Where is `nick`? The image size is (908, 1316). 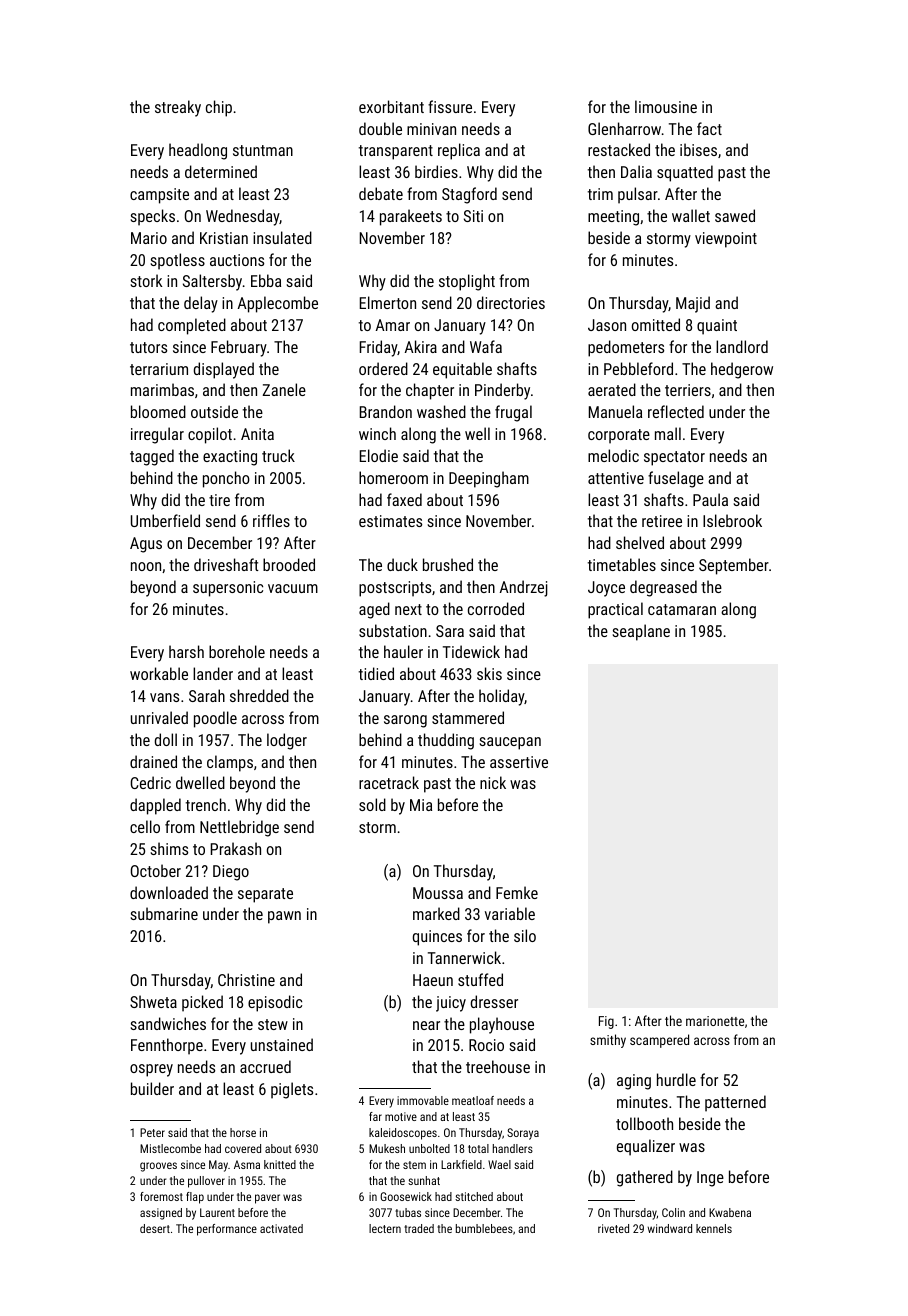
nick is located at coordinates (493, 782).
